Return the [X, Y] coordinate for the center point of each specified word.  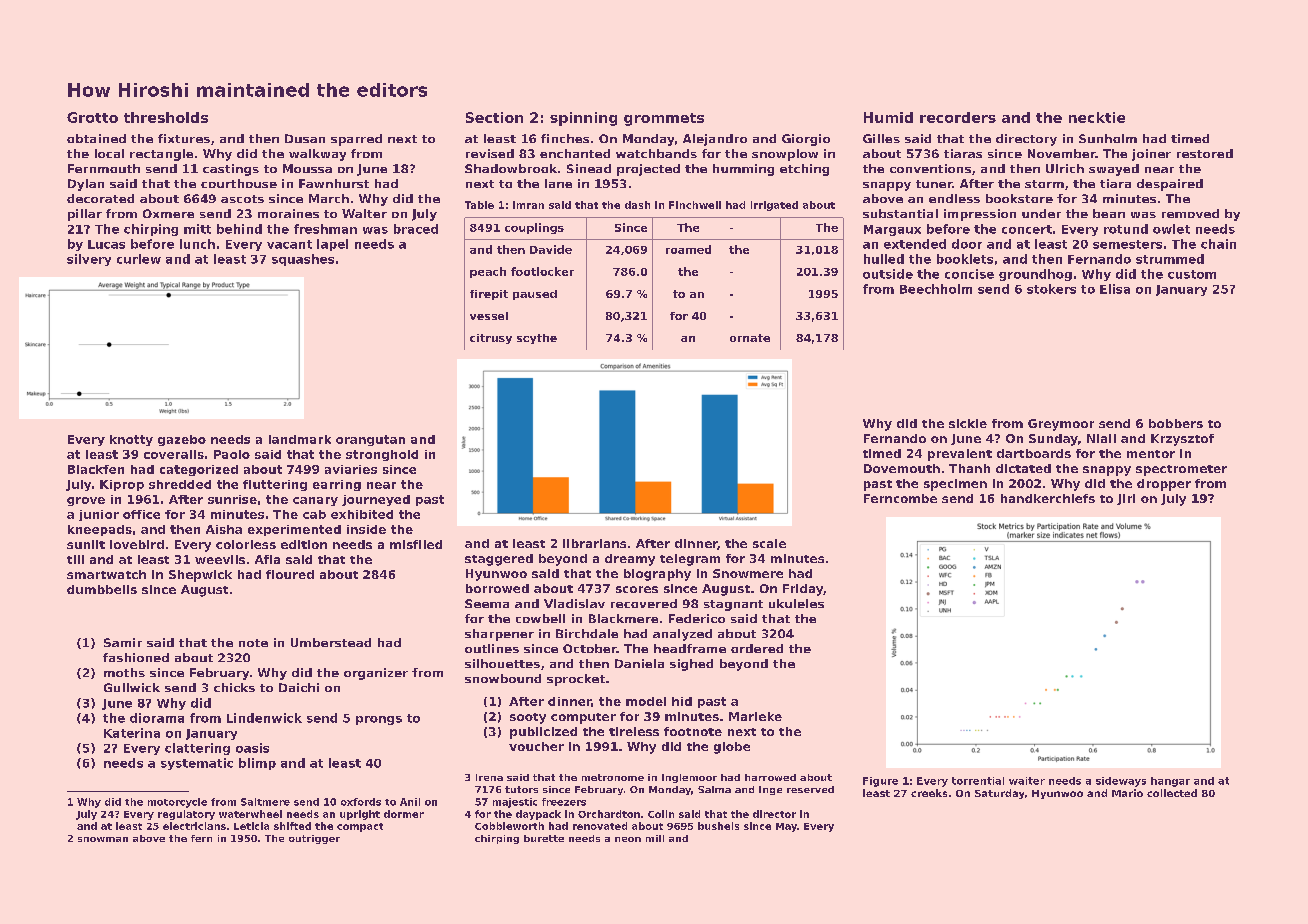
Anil [410, 802]
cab [314, 514]
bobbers [1176, 423]
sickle [968, 423]
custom [1192, 274]
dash [637, 205]
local [109, 153]
